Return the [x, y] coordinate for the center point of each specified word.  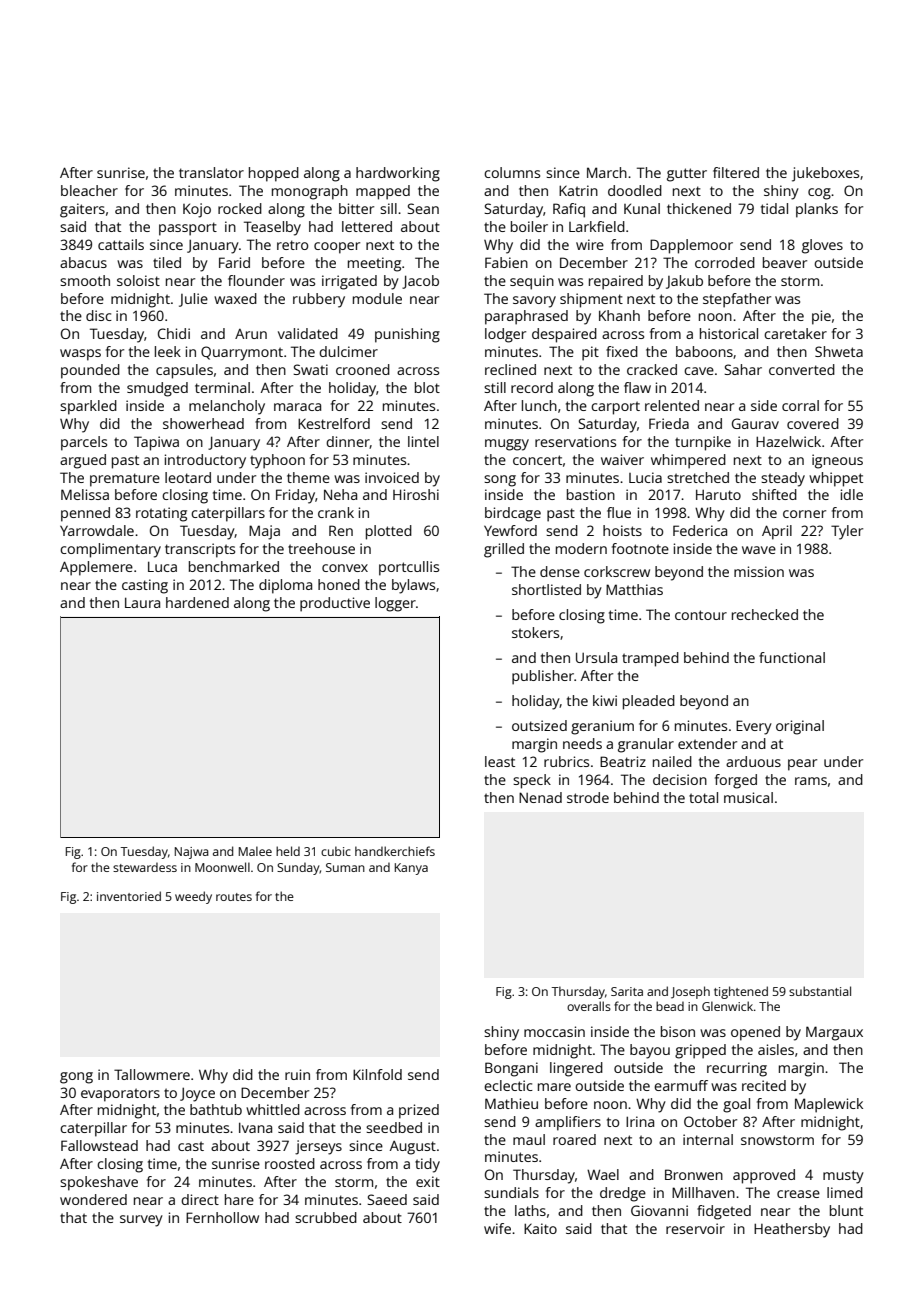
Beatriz [623, 761]
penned [85, 514]
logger [395, 604]
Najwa [192, 853]
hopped [274, 174]
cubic [336, 851]
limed [845, 1192]
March [607, 172]
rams [811, 781]
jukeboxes [825, 174]
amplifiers [568, 1123]
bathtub [216, 1109]
